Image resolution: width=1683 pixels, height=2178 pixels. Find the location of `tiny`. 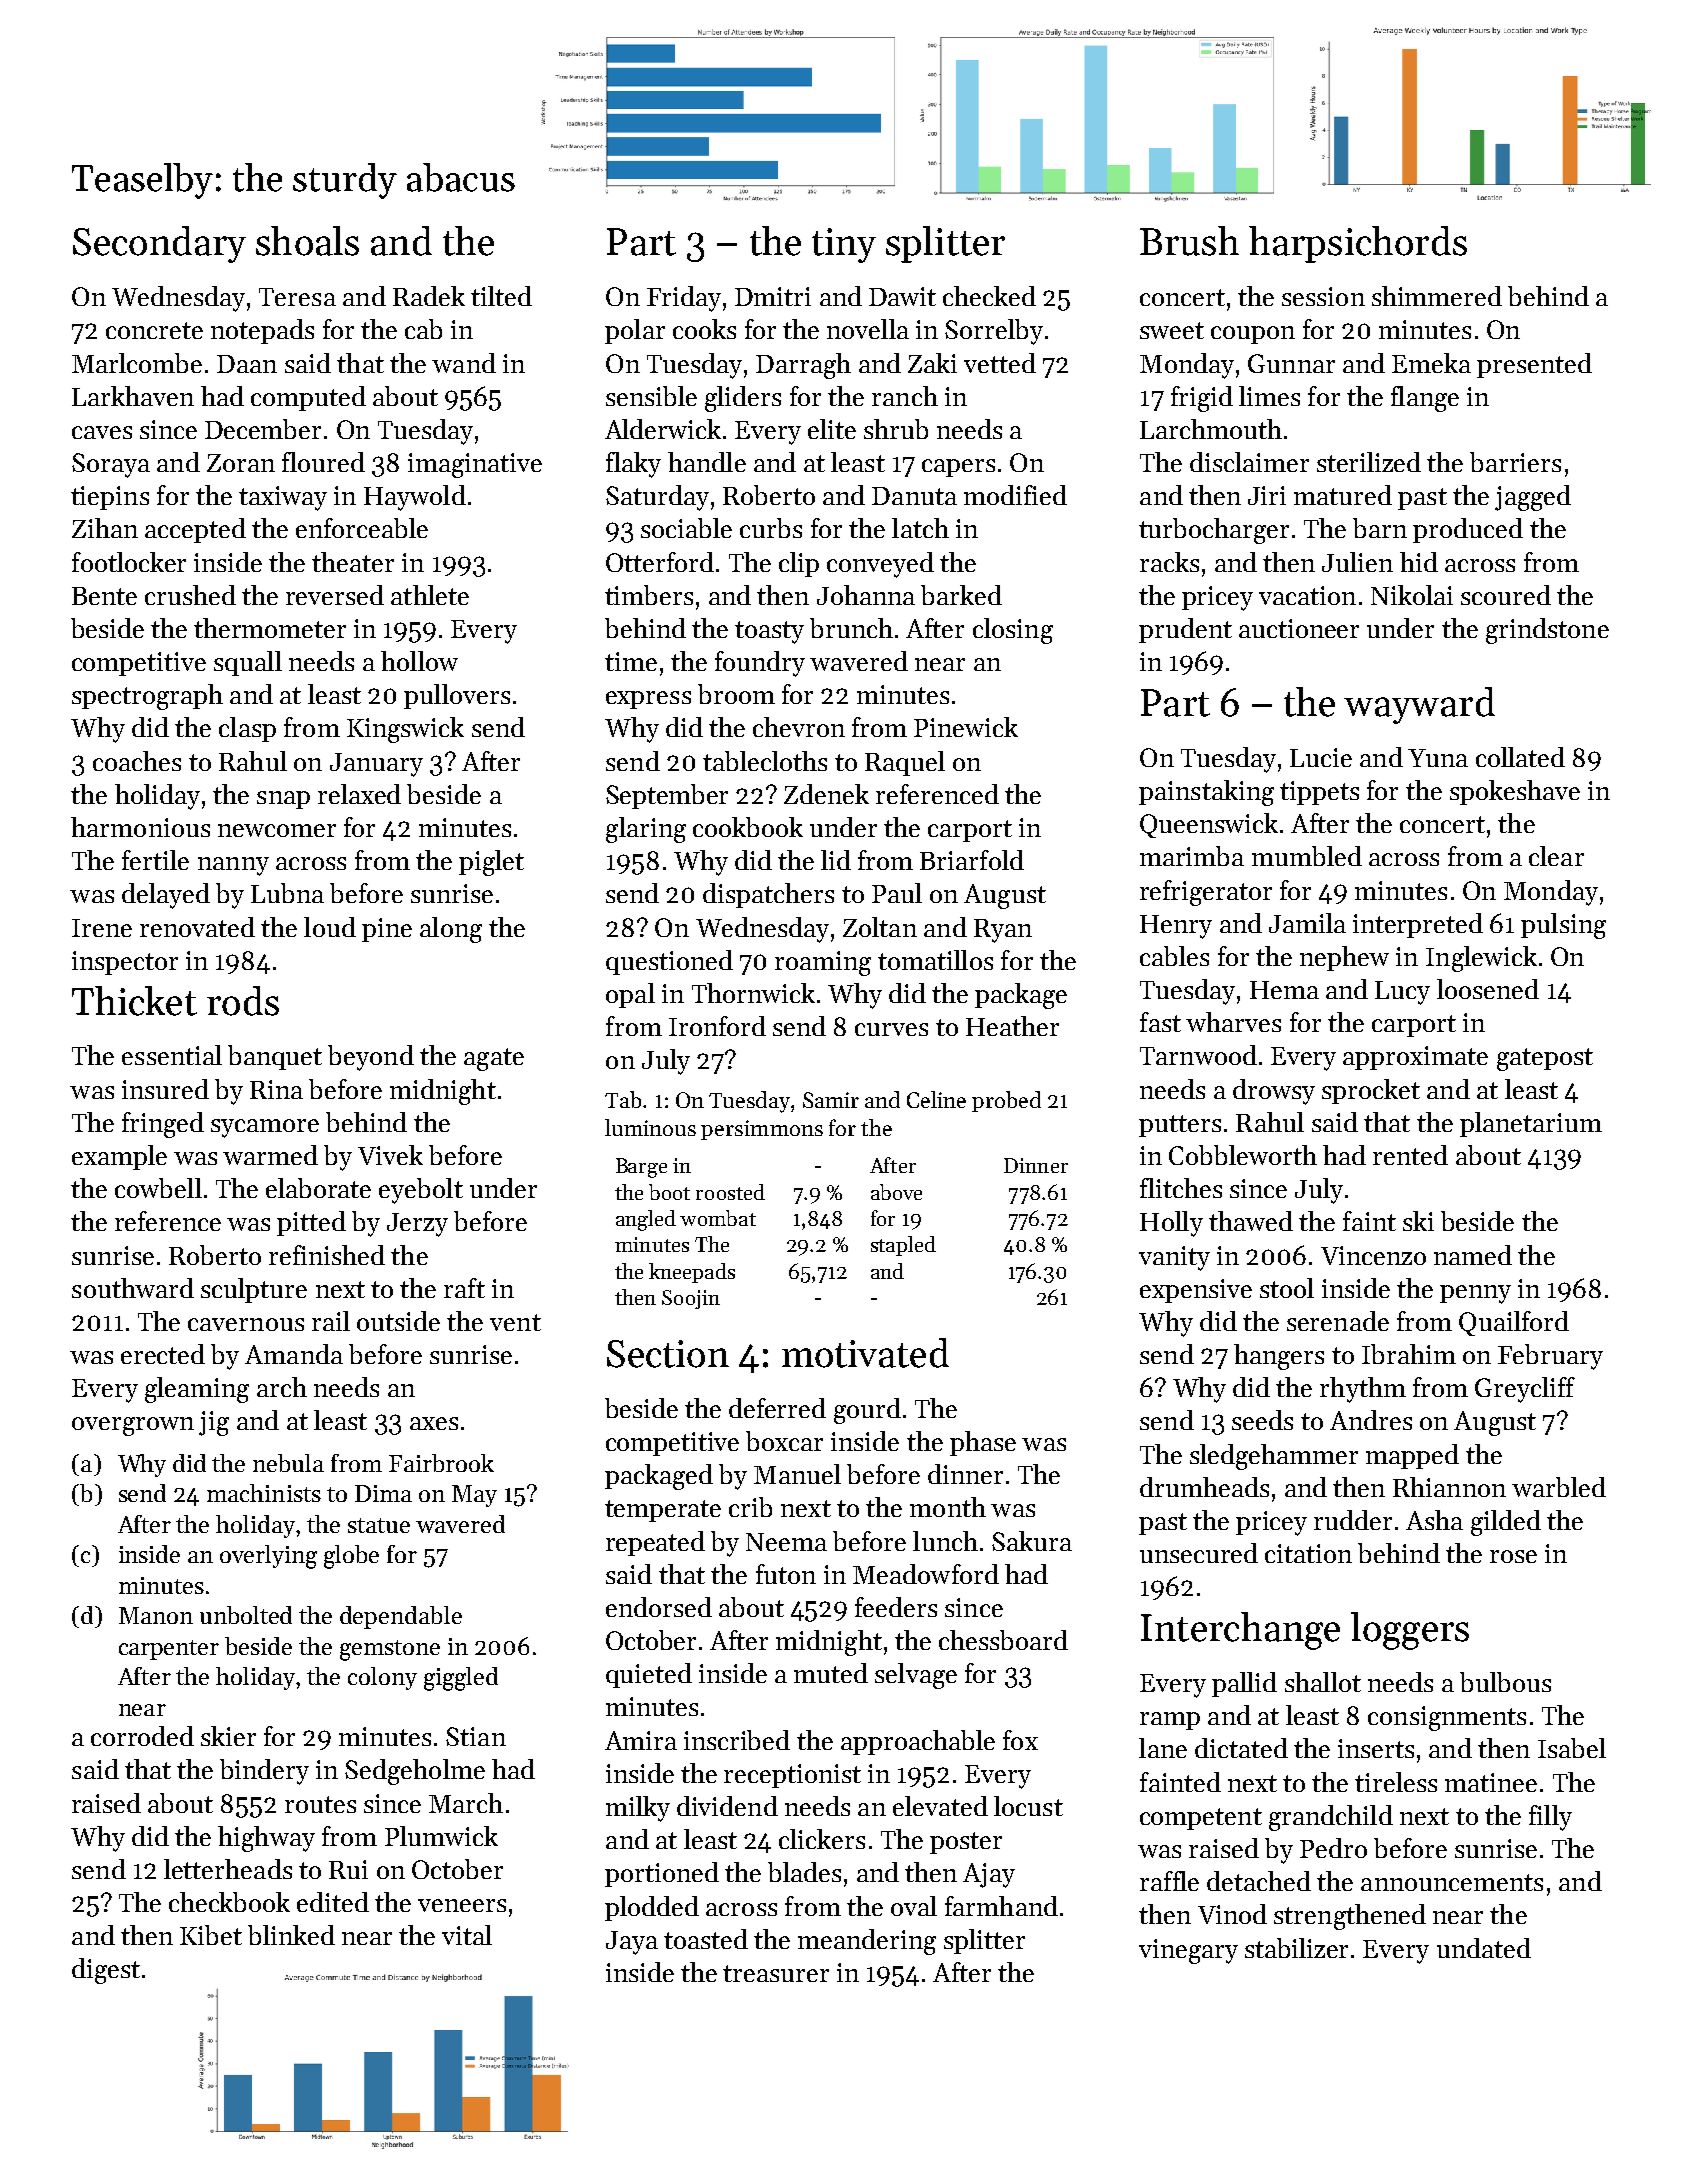

tiny is located at coordinates (844, 245).
